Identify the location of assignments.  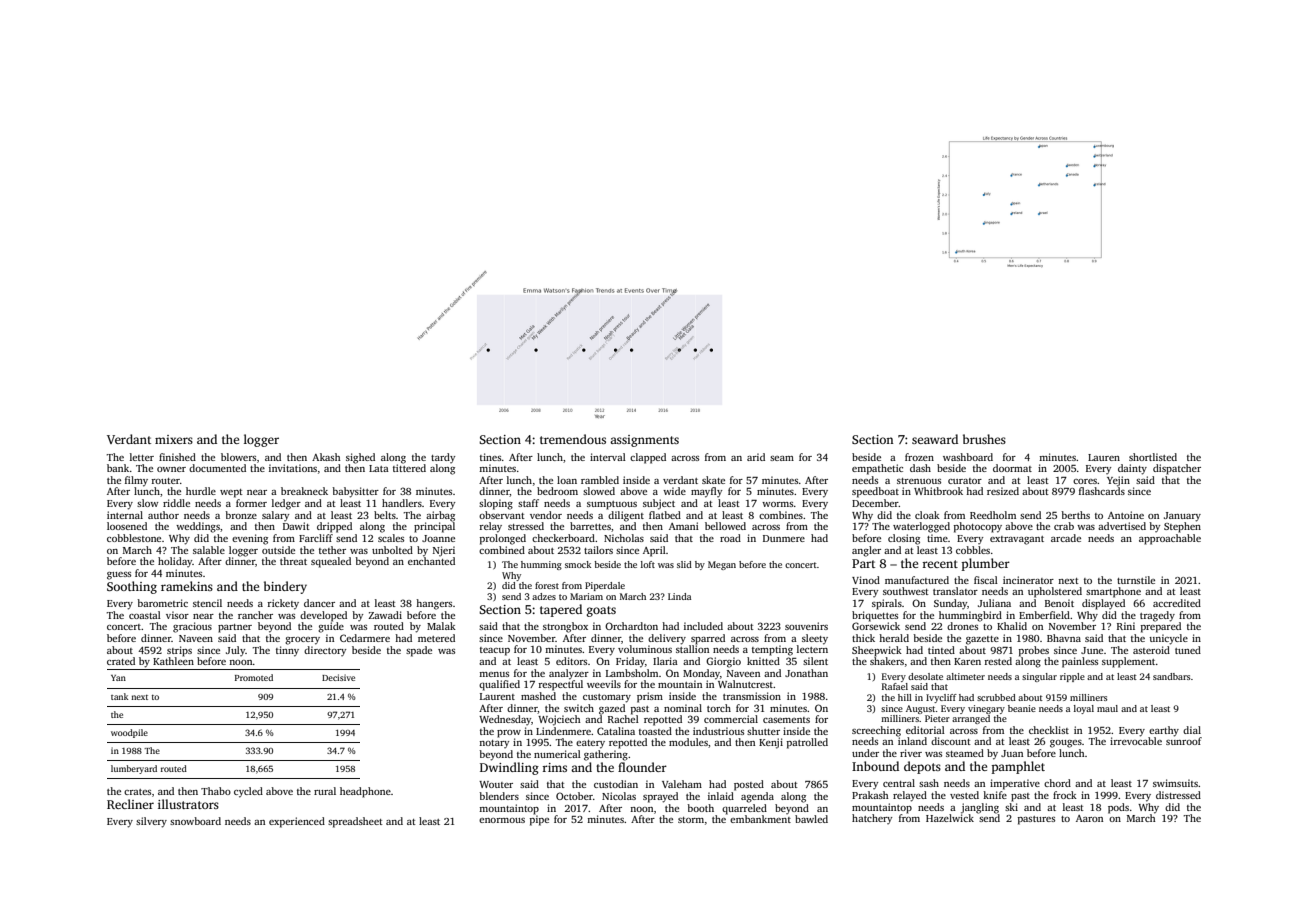
(644, 441).
